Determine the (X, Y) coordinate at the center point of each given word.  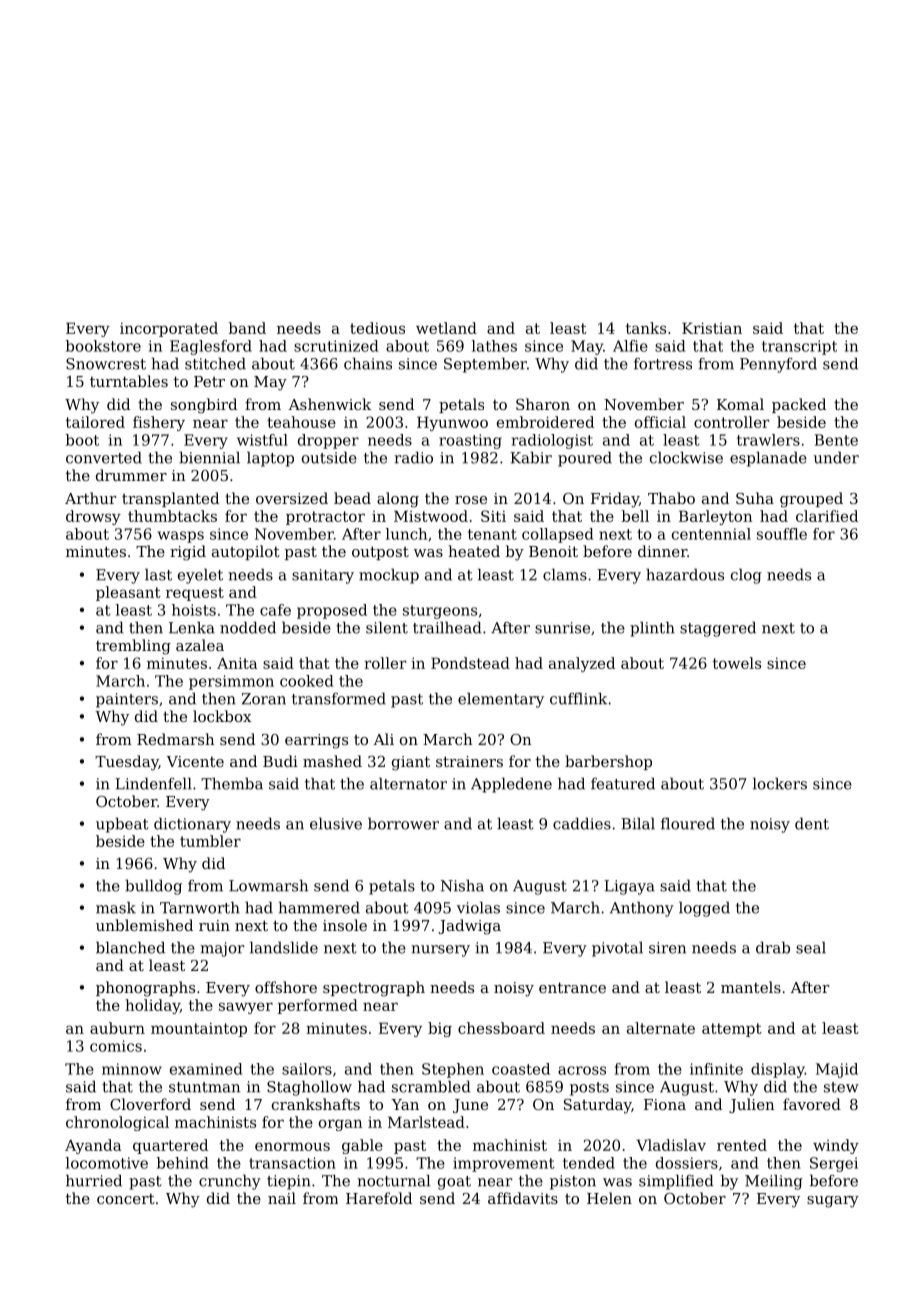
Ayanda (93, 1146)
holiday (152, 1006)
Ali (383, 739)
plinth (652, 629)
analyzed (582, 664)
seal (811, 947)
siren (667, 948)
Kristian (712, 328)
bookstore (103, 346)
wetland (446, 328)
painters (127, 700)
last (158, 574)
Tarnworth (200, 907)
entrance (572, 987)
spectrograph (374, 989)
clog (746, 576)
